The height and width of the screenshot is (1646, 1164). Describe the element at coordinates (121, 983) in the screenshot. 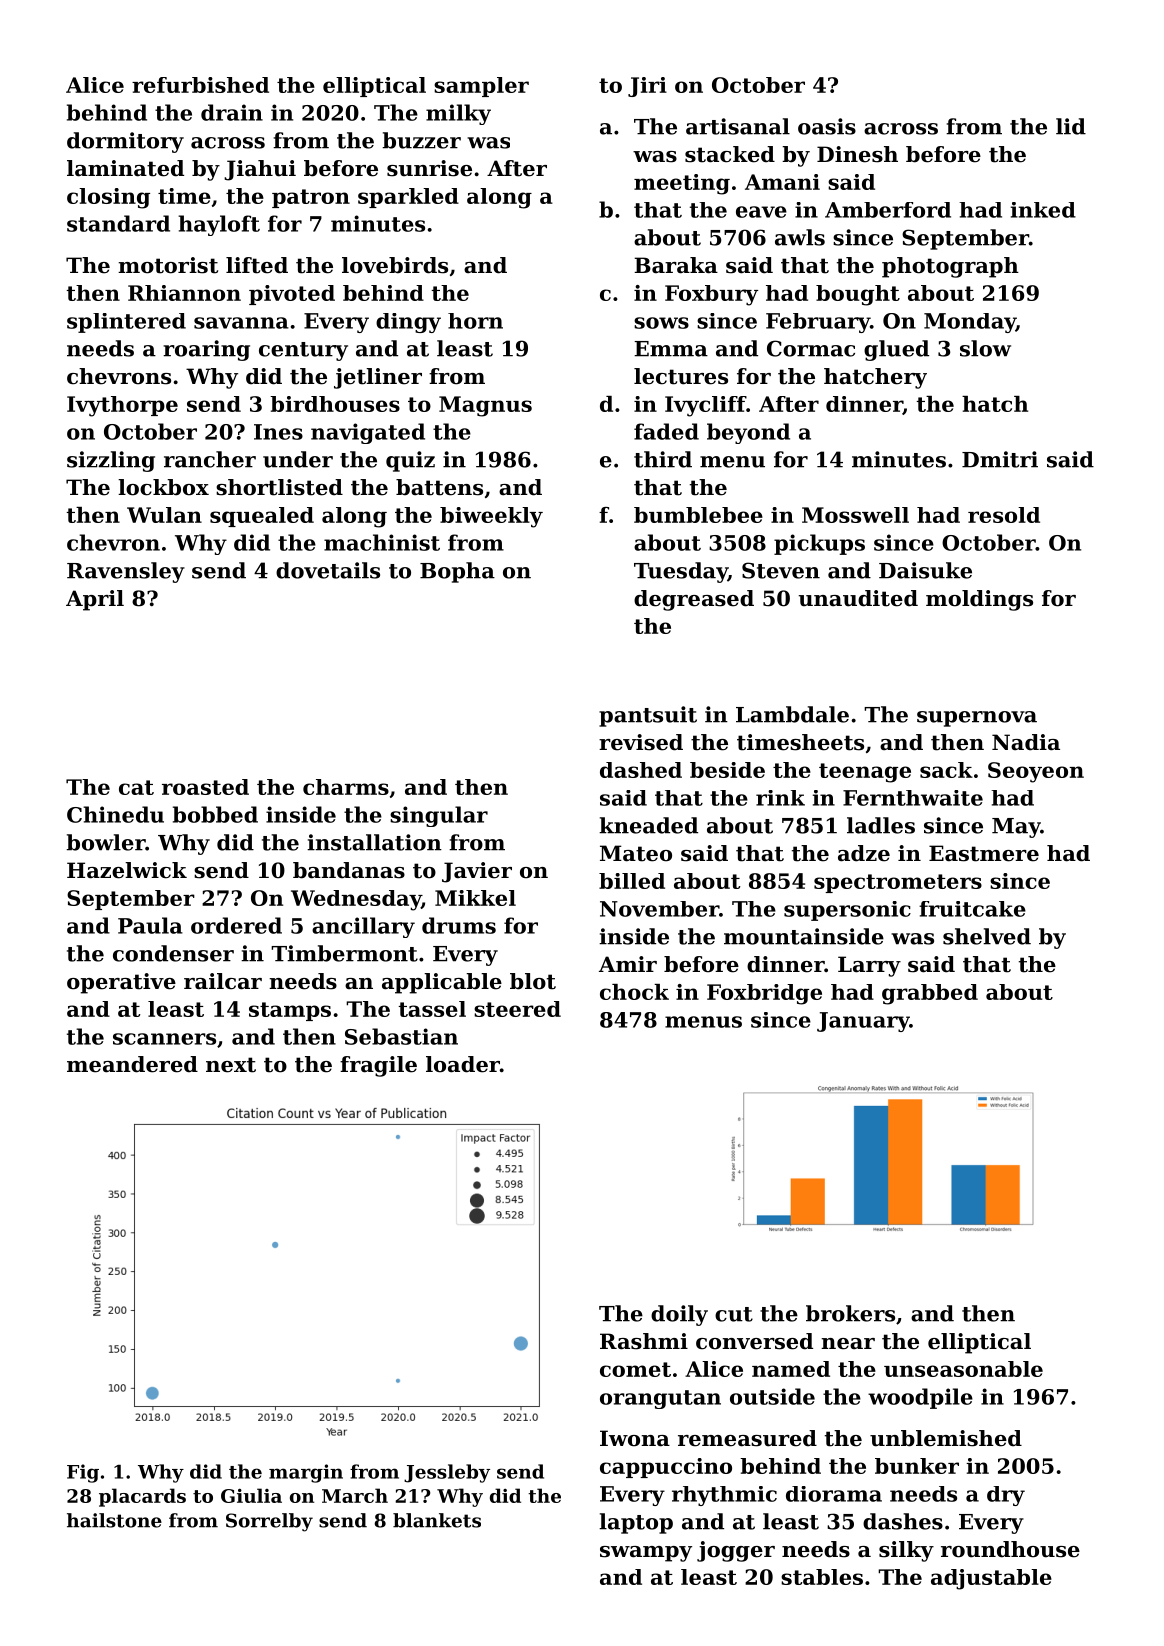

I see `operative` at that location.
